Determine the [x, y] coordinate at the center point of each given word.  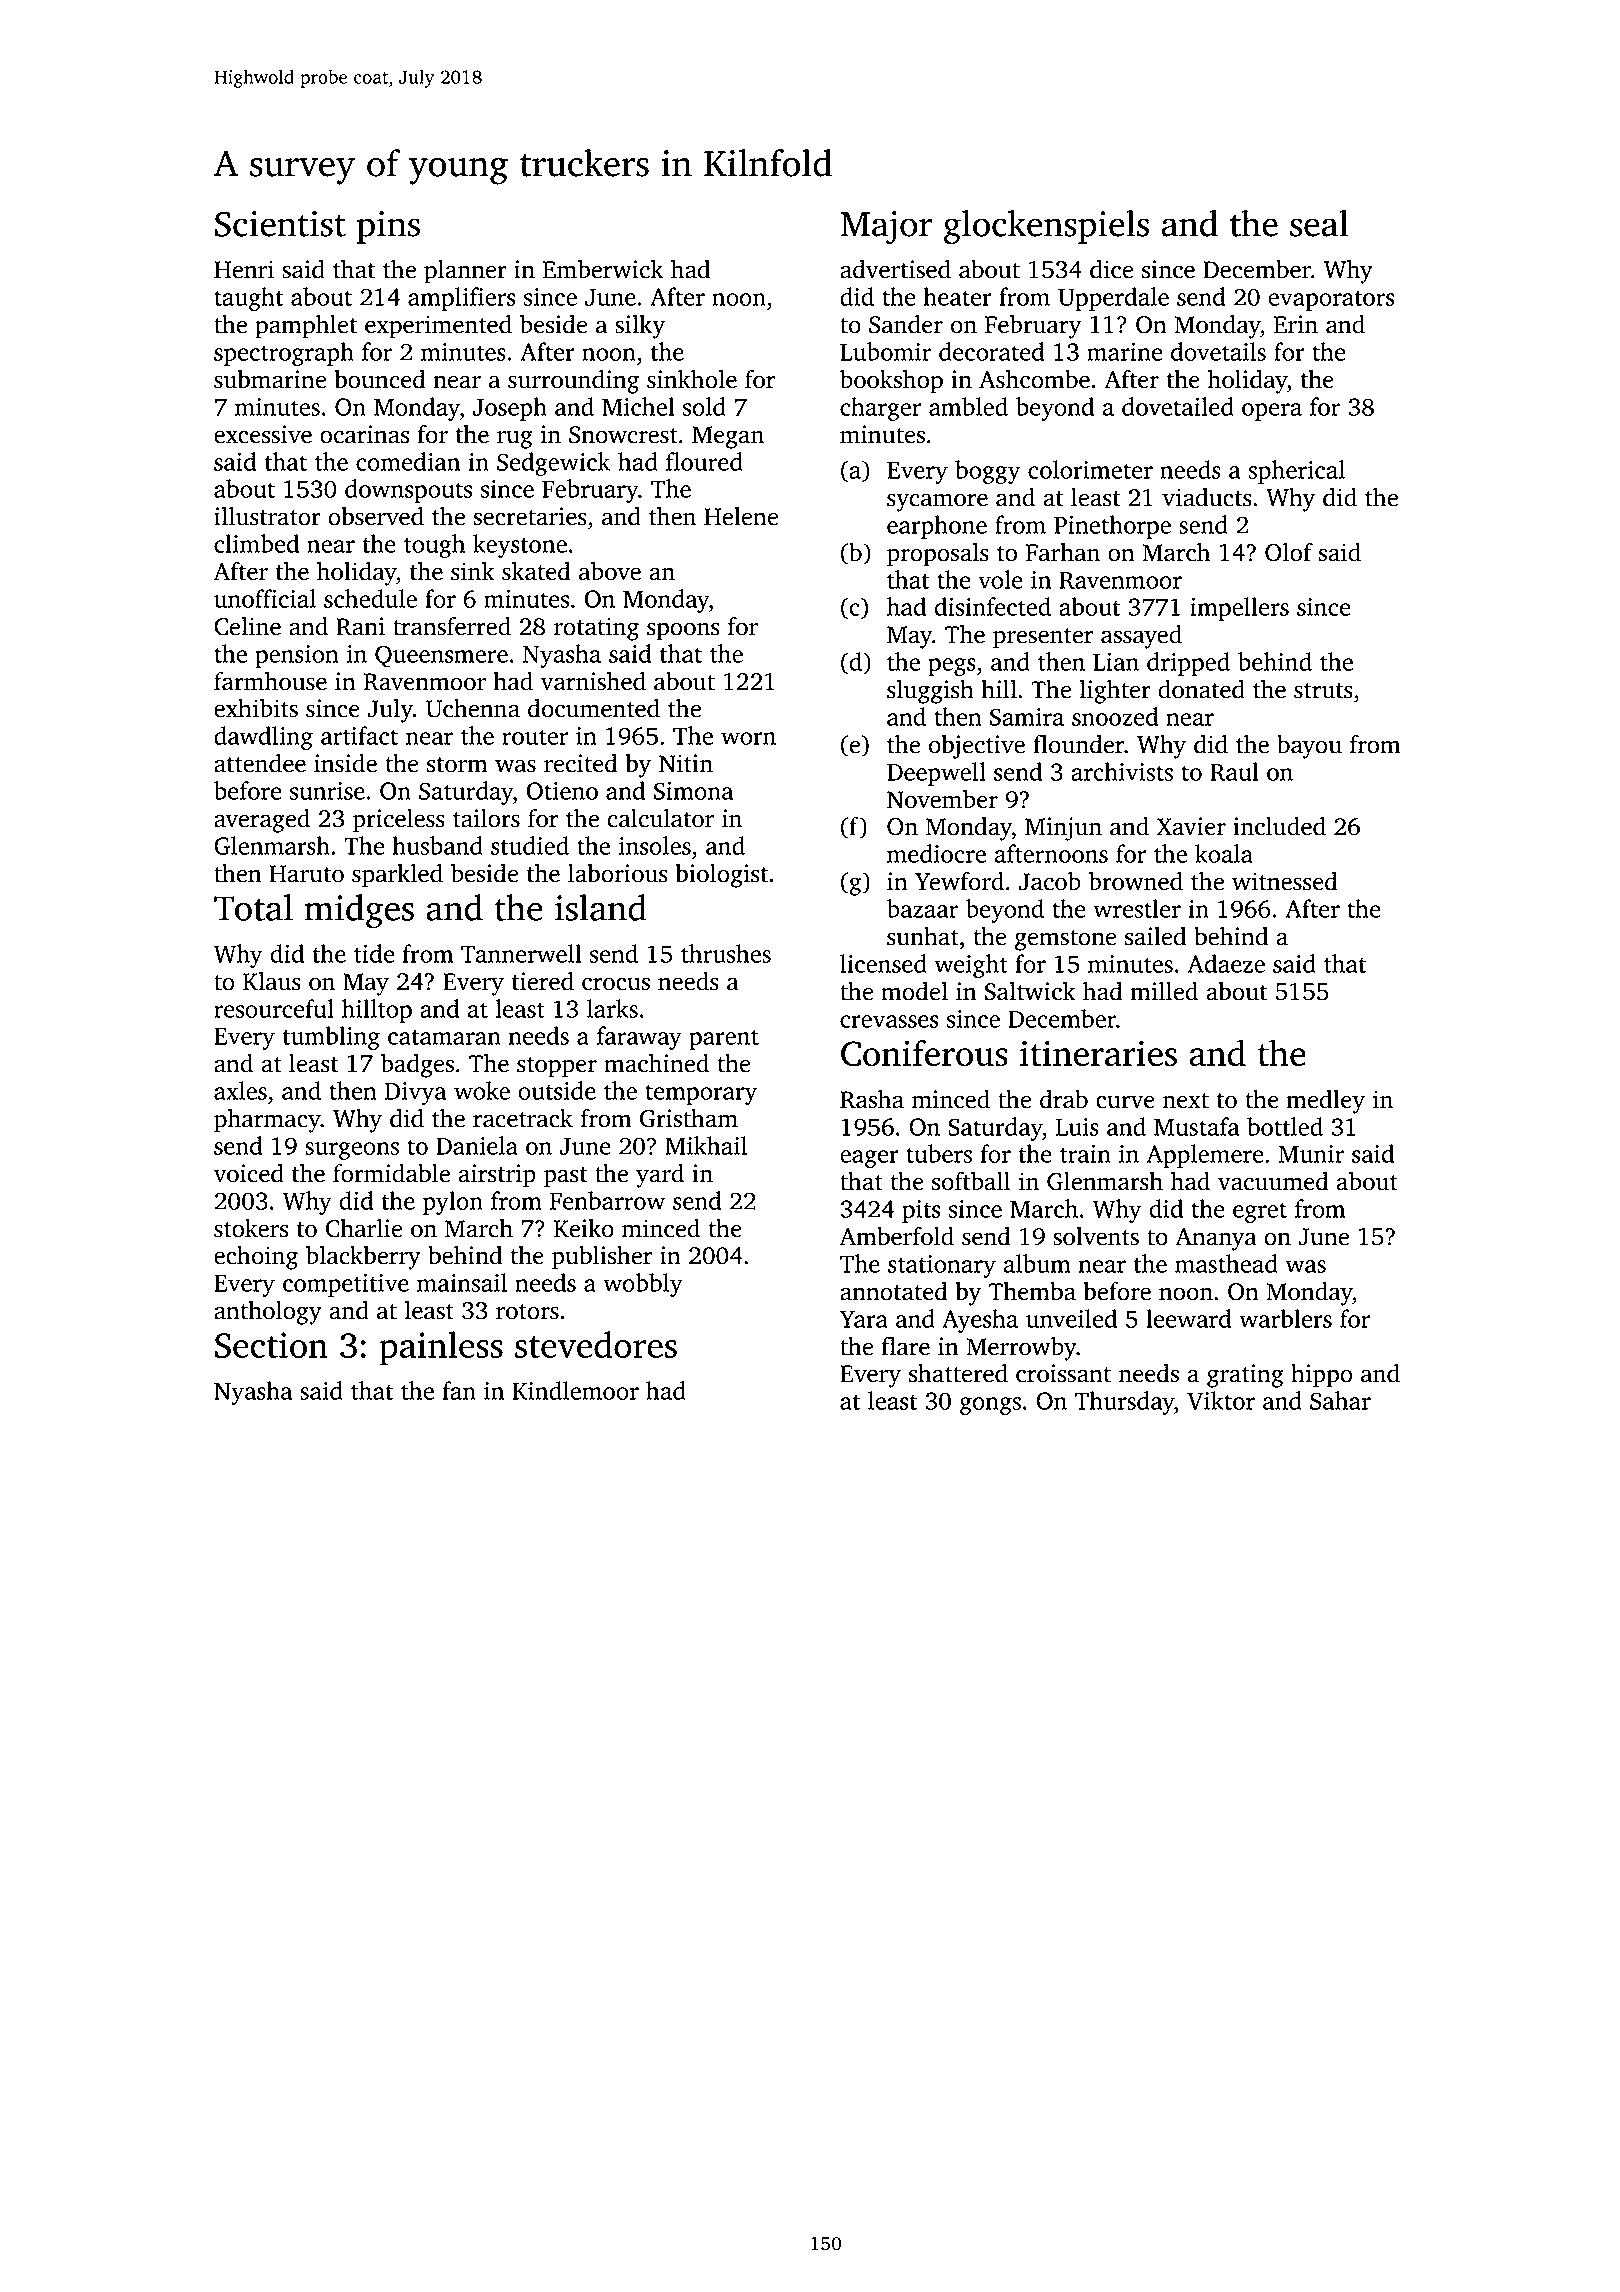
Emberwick [603, 269]
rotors [527, 1312]
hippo [1322, 1376]
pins [388, 227]
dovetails [1218, 351]
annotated [894, 1291]
